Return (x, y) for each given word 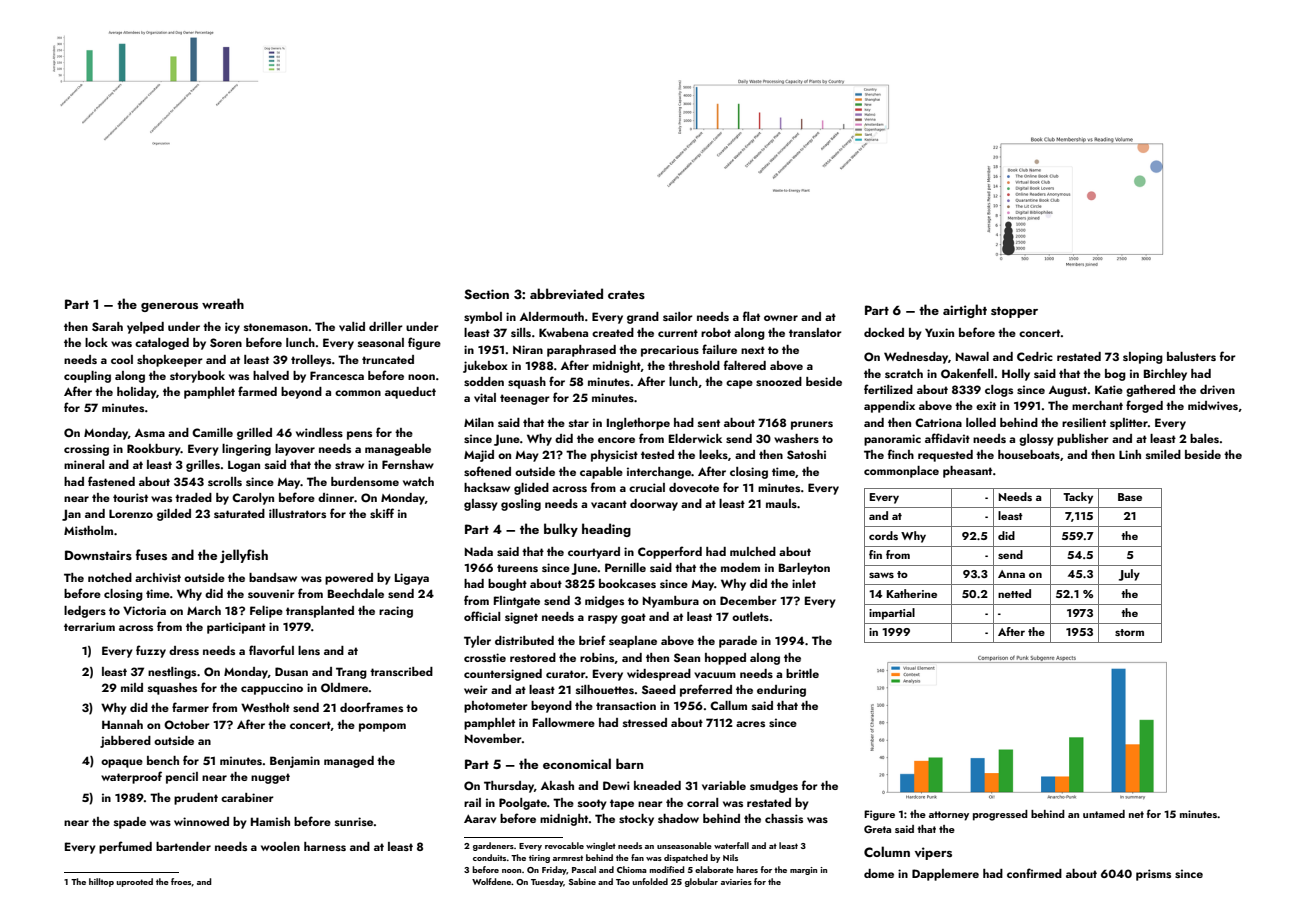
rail (472, 802)
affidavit (947, 438)
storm (1129, 632)
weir (476, 689)
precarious (670, 351)
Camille (212, 432)
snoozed (779, 381)
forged (1144, 406)
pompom (382, 727)
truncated (388, 359)
